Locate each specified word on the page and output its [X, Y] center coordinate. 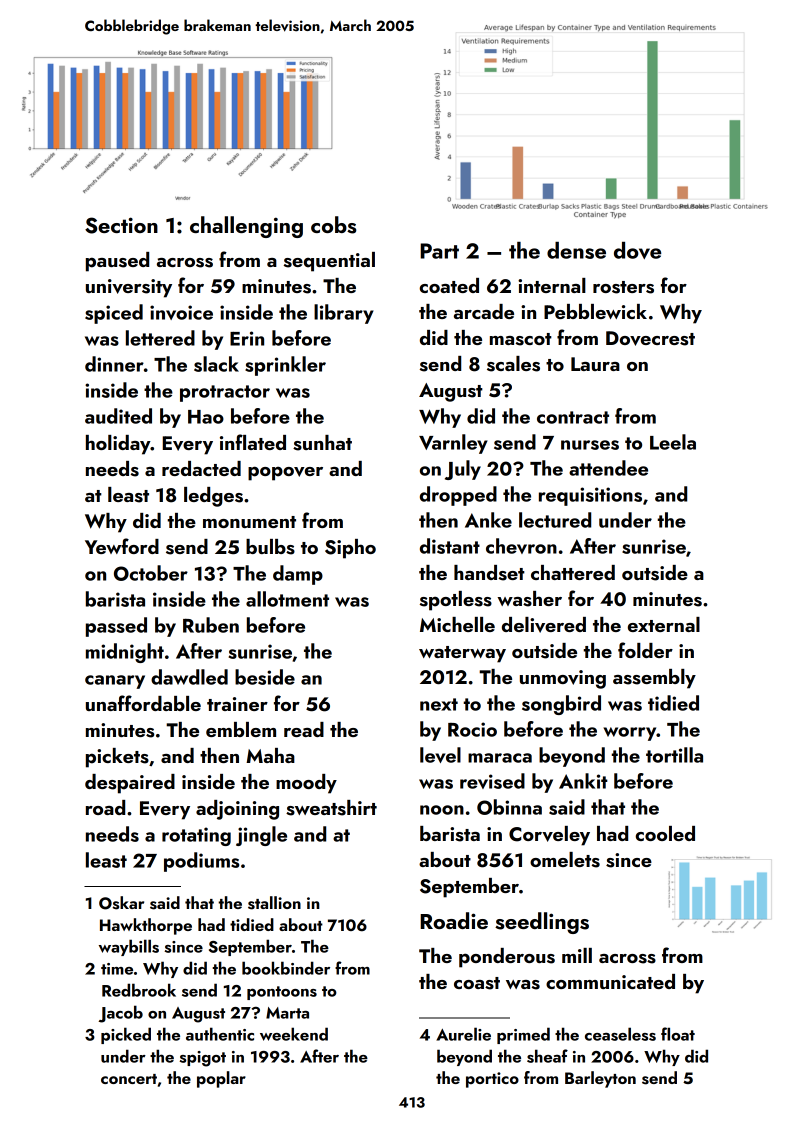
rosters [623, 287]
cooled [665, 833]
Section [121, 225]
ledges [213, 497]
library [344, 314]
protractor [225, 393]
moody [306, 784]
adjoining [237, 810]
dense [576, 250]
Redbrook [139, 990]
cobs [334, 225]
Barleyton [600, 1079]
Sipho [350, 549]
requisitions [590, 496]
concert [129, 1079]
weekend [294, 1034]
